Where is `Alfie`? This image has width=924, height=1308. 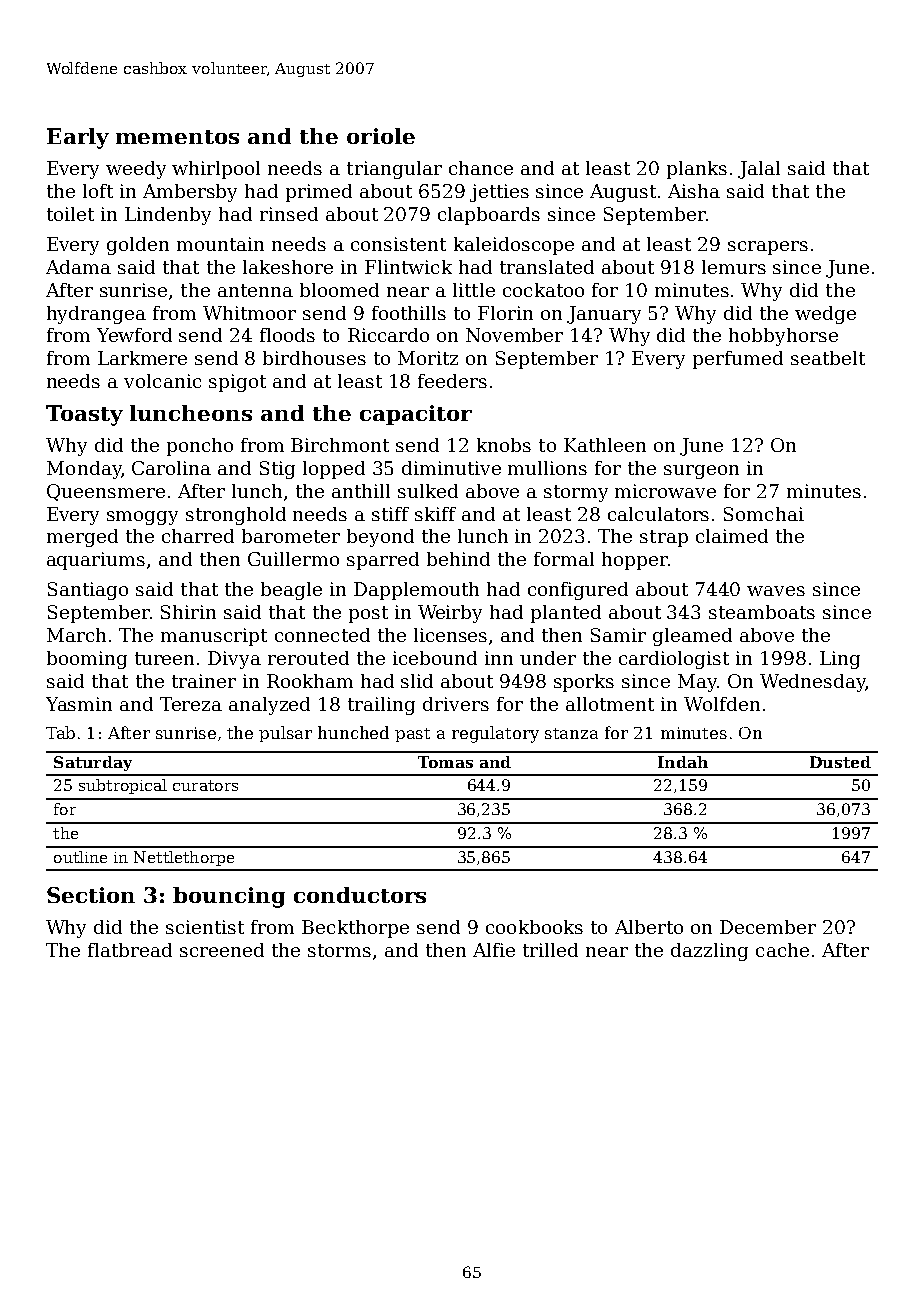 Alfie is located at coordinates (494, 950).
